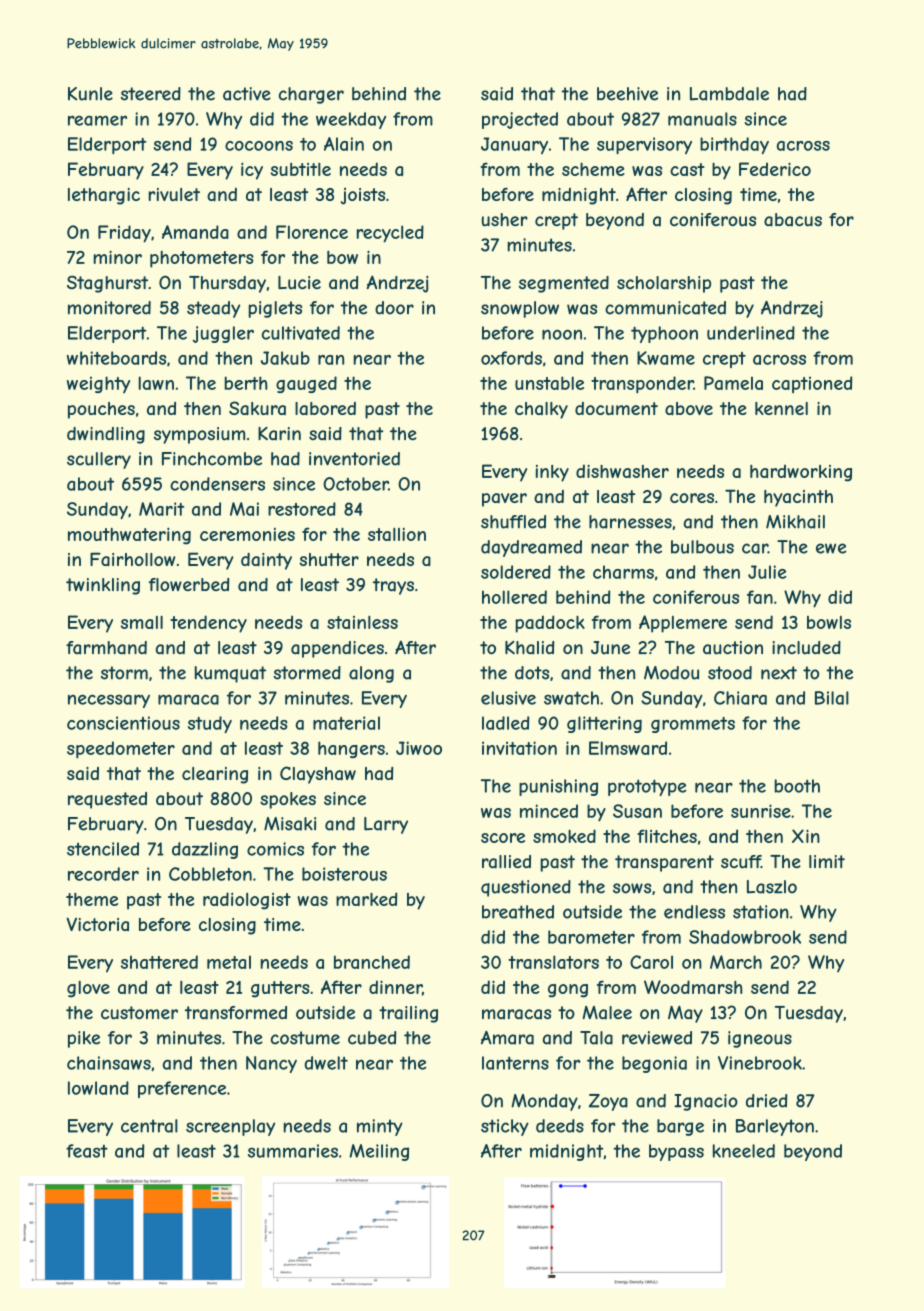  What do you see at coordinates (380, 1127) in the screenshot?
I see `minty` at bounding box center [380, 1127].
